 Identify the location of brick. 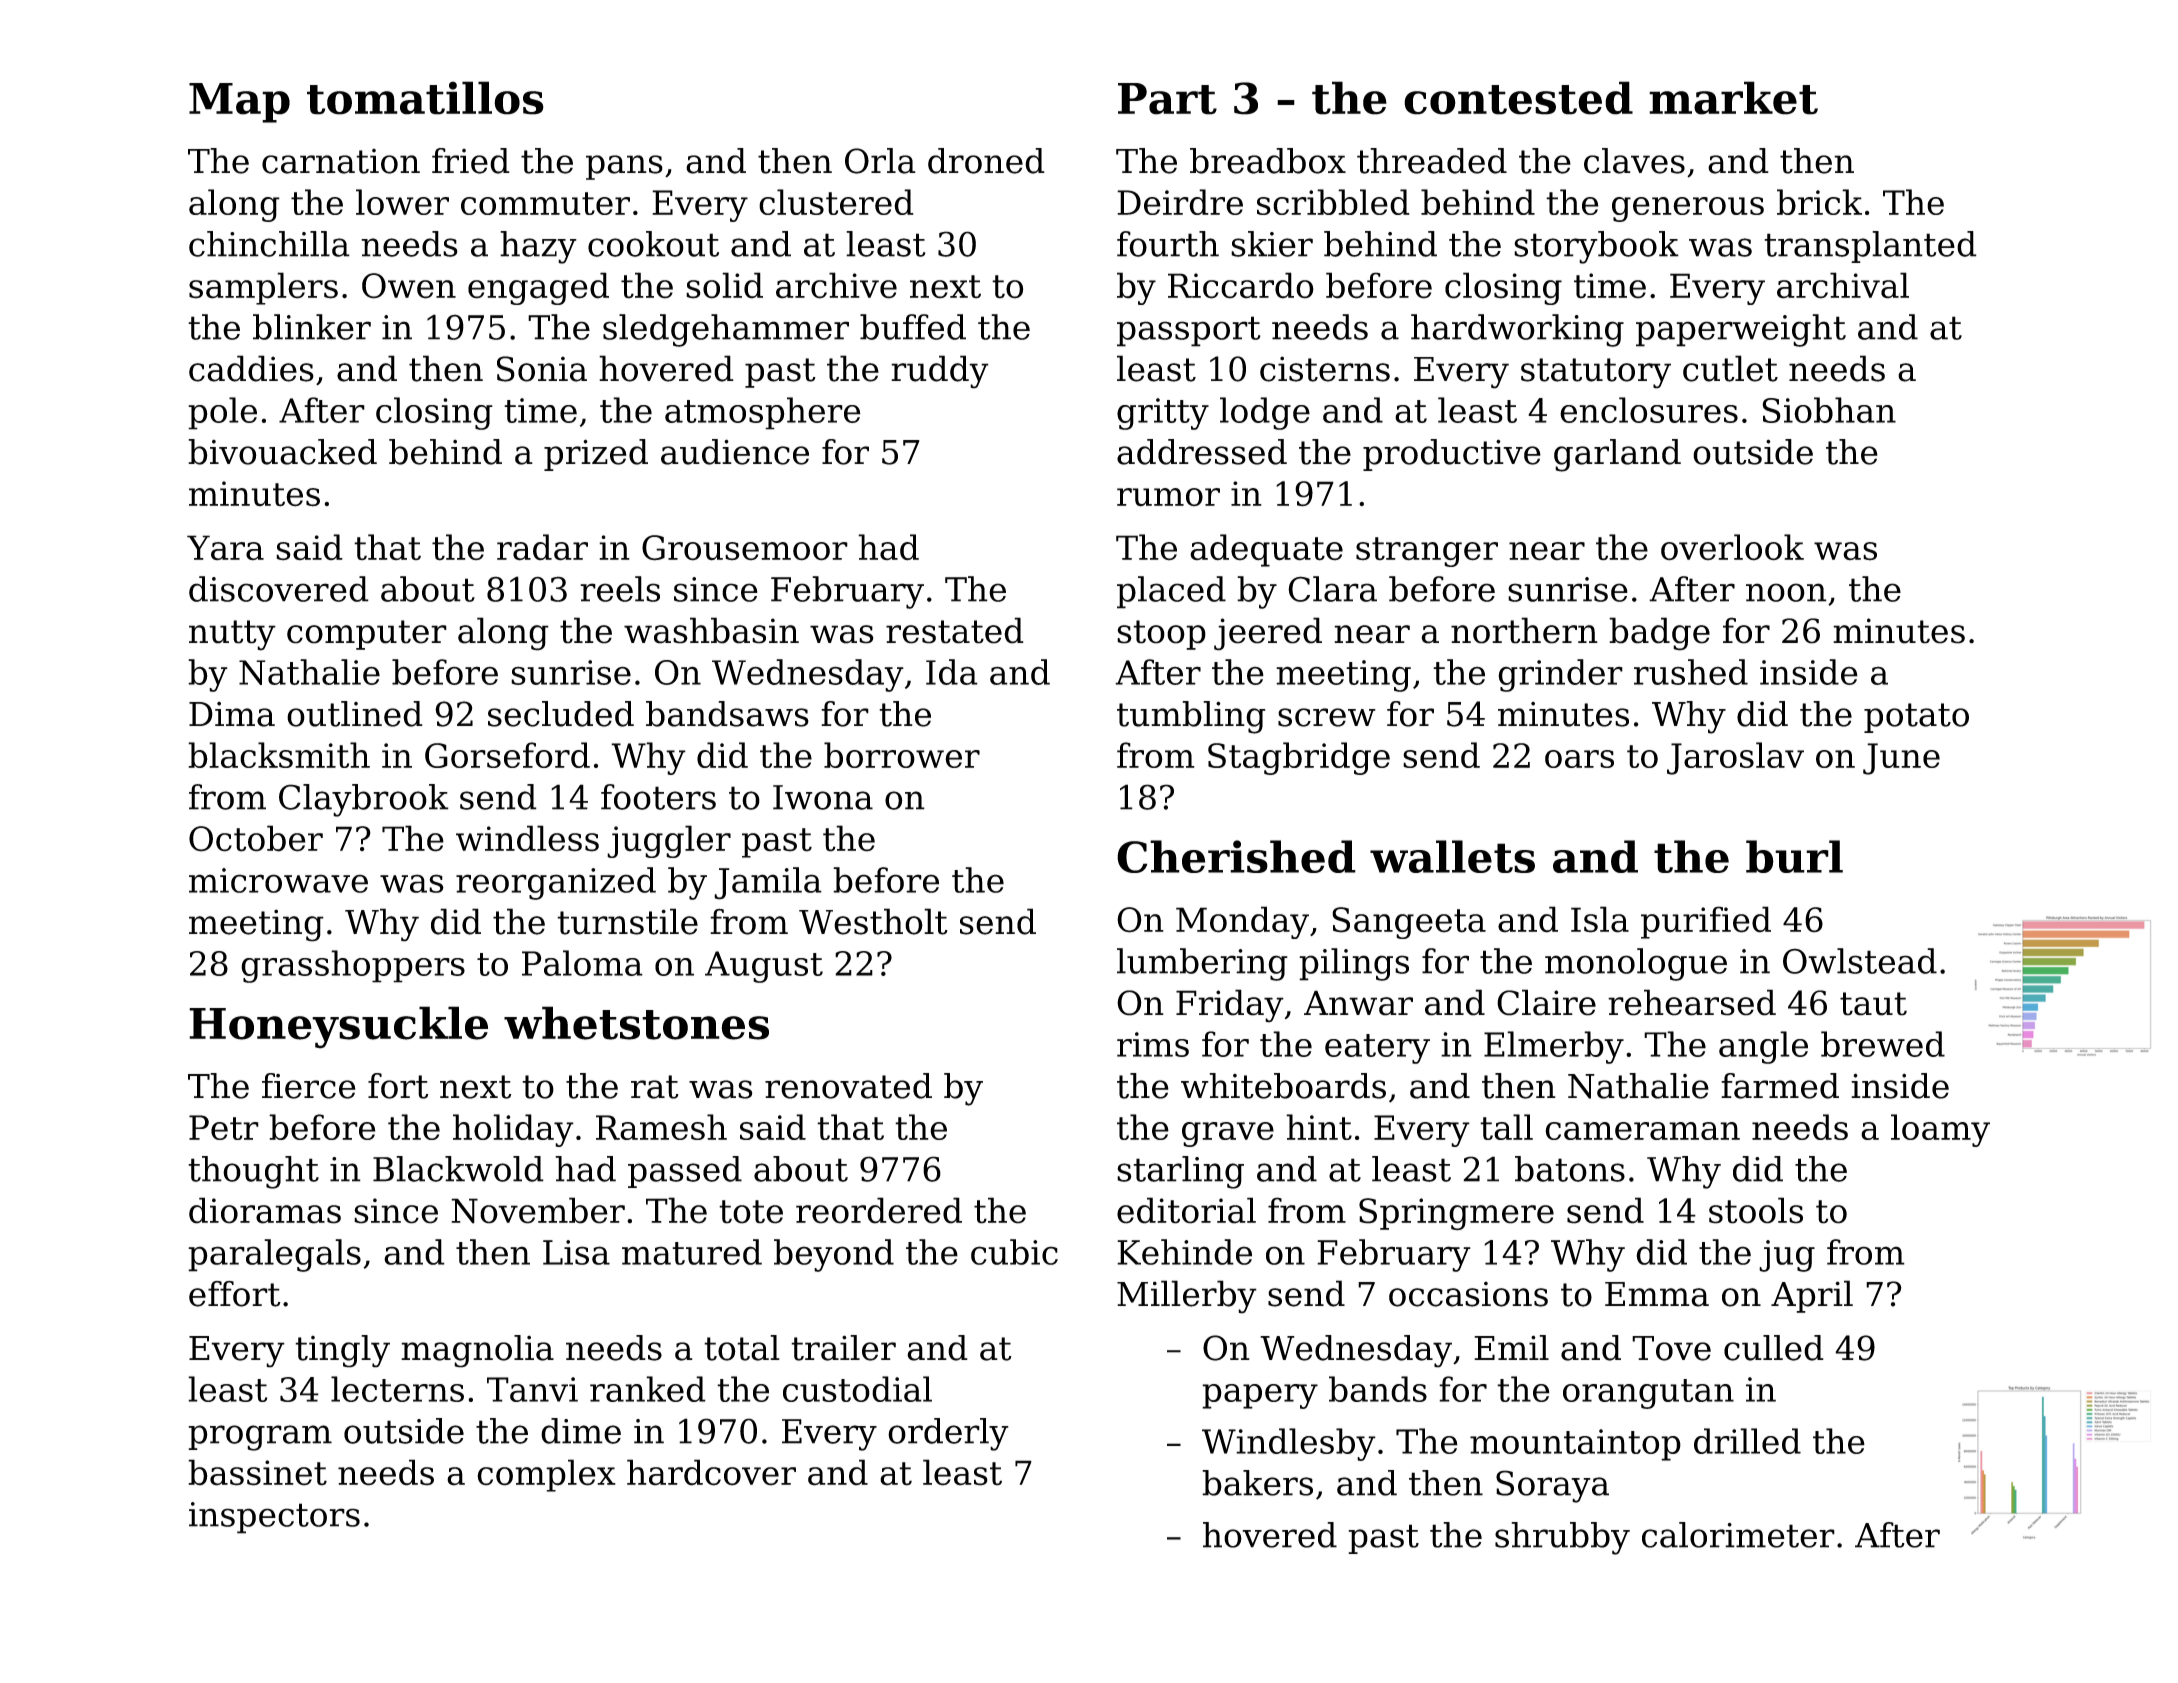
(1819, 202).
